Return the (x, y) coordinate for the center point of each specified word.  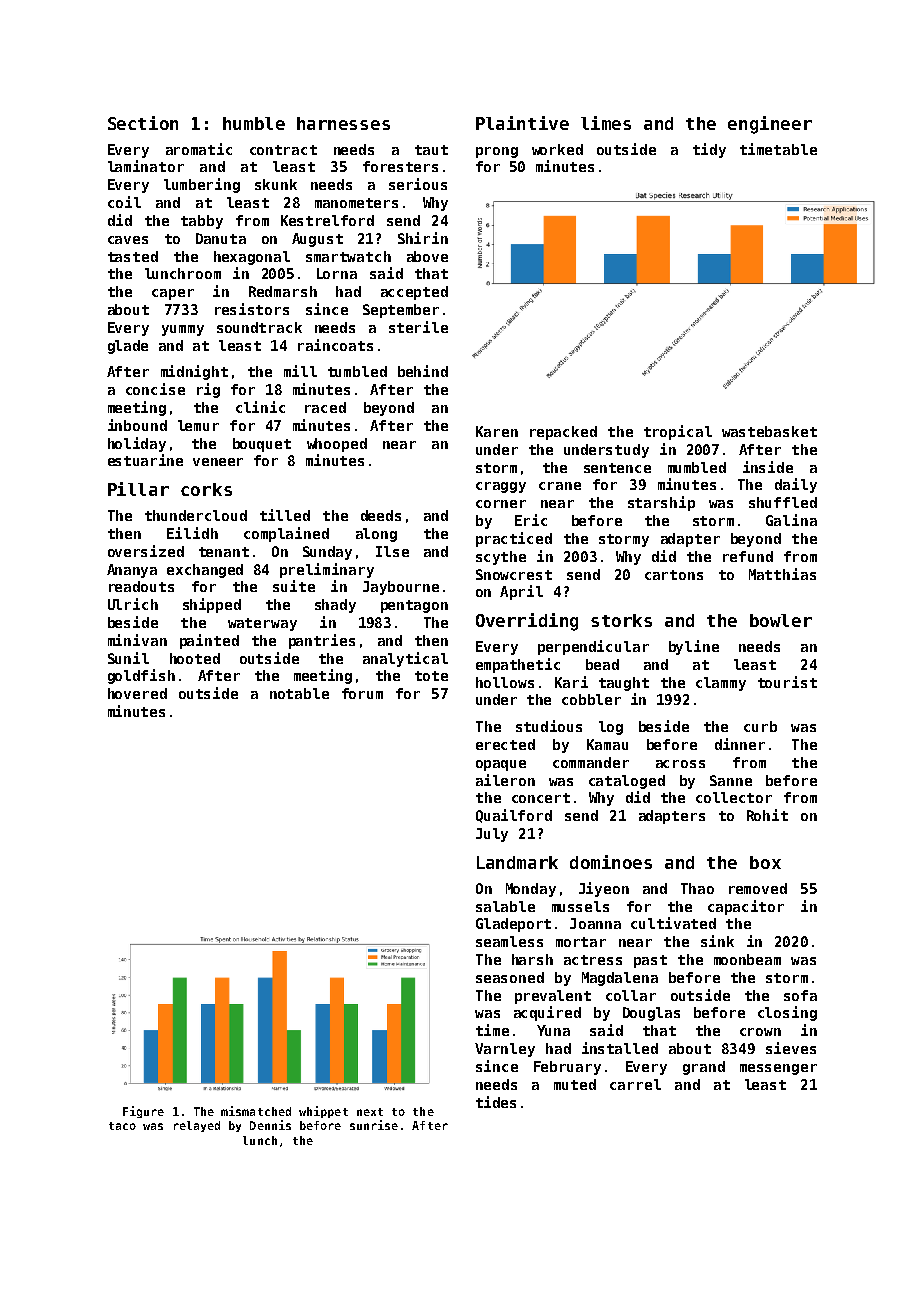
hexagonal (252, 258)
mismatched (256, 1111)
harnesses (343, 123)
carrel (635, 1084)
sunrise (374, 1125)
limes (606, 123)
